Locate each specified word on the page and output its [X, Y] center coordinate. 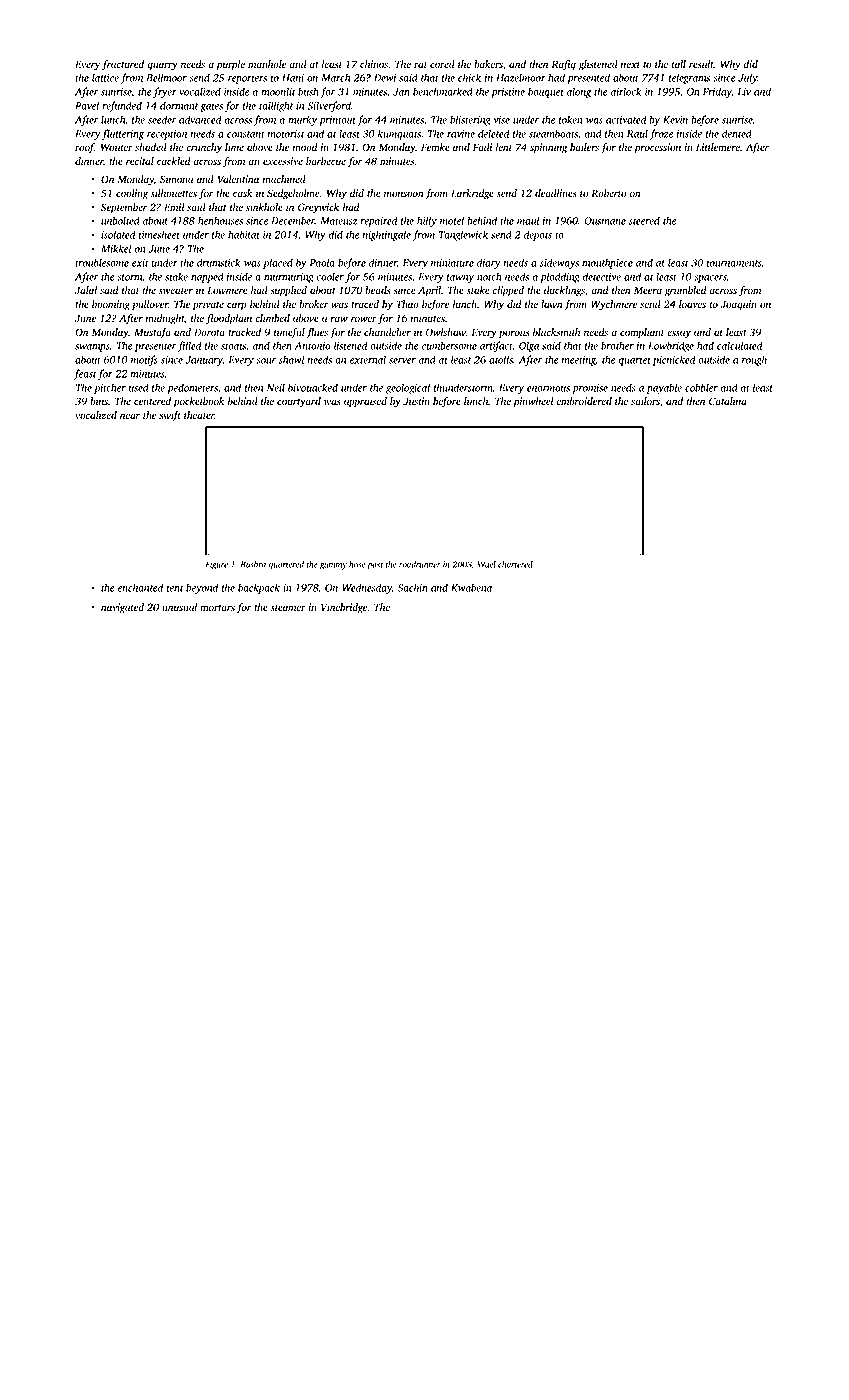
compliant [642, 333]
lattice [105, 77]
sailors [645, 401]
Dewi [385, 78]
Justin [416, 401]
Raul [637, 133]
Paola [322, 262]
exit [140, 263]
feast [85, 374]
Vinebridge [344, 608]
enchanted [140, 587]
